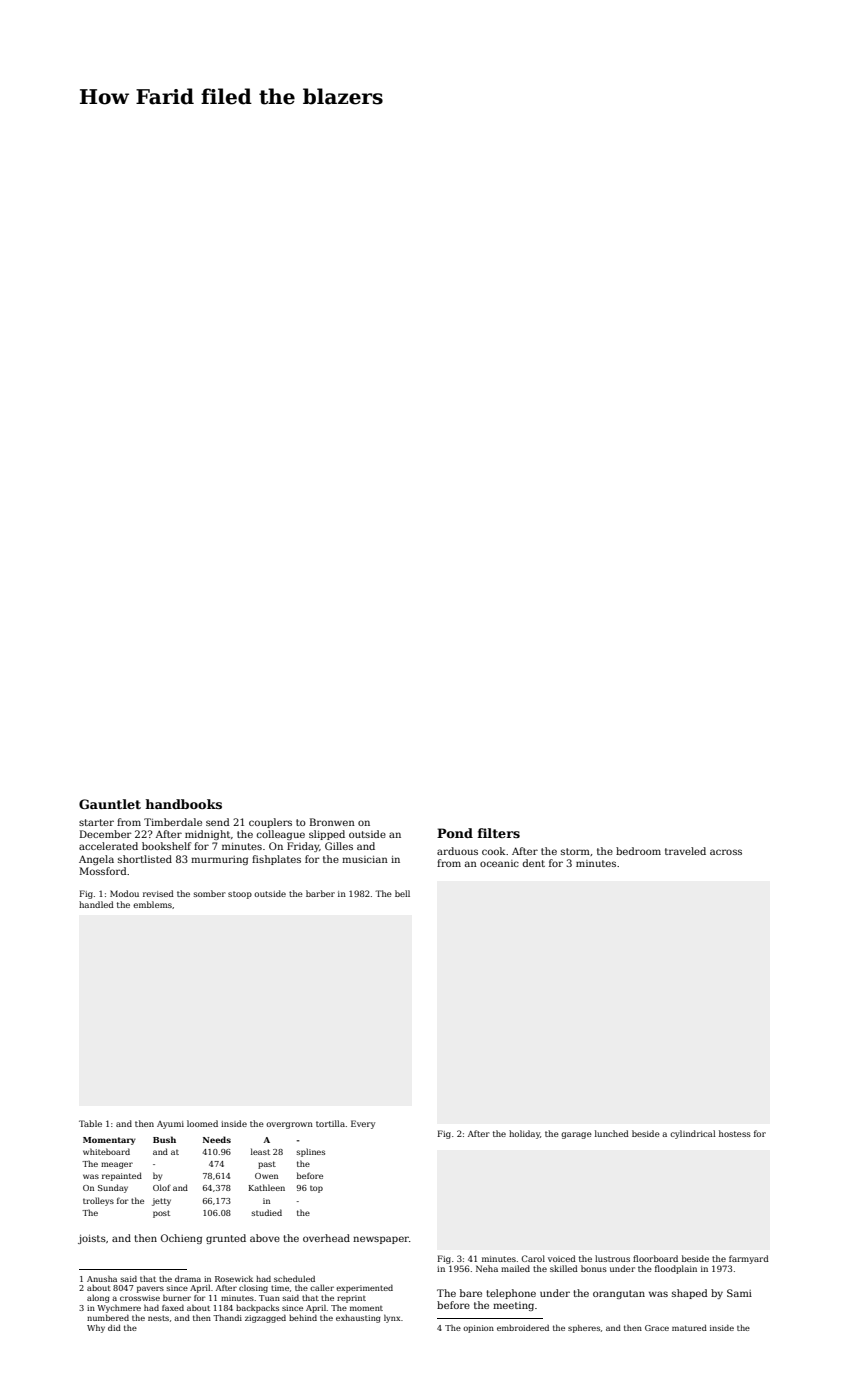 Image resolution: width=849 pixels, height=1400 pixels. I want to click on handled, so click(96, 904).
